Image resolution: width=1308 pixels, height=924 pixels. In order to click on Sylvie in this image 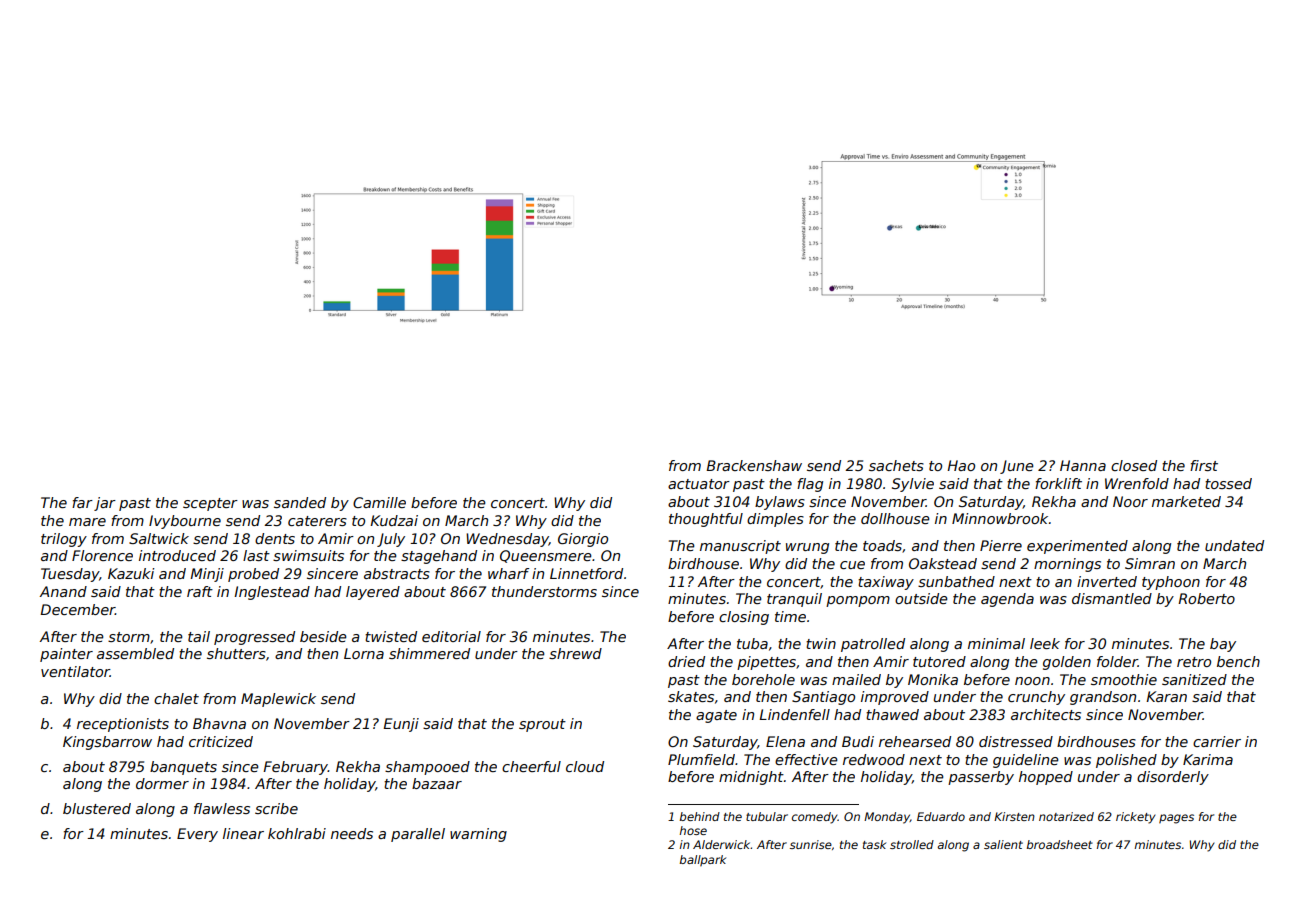, I will do `click(913, 485)`.
